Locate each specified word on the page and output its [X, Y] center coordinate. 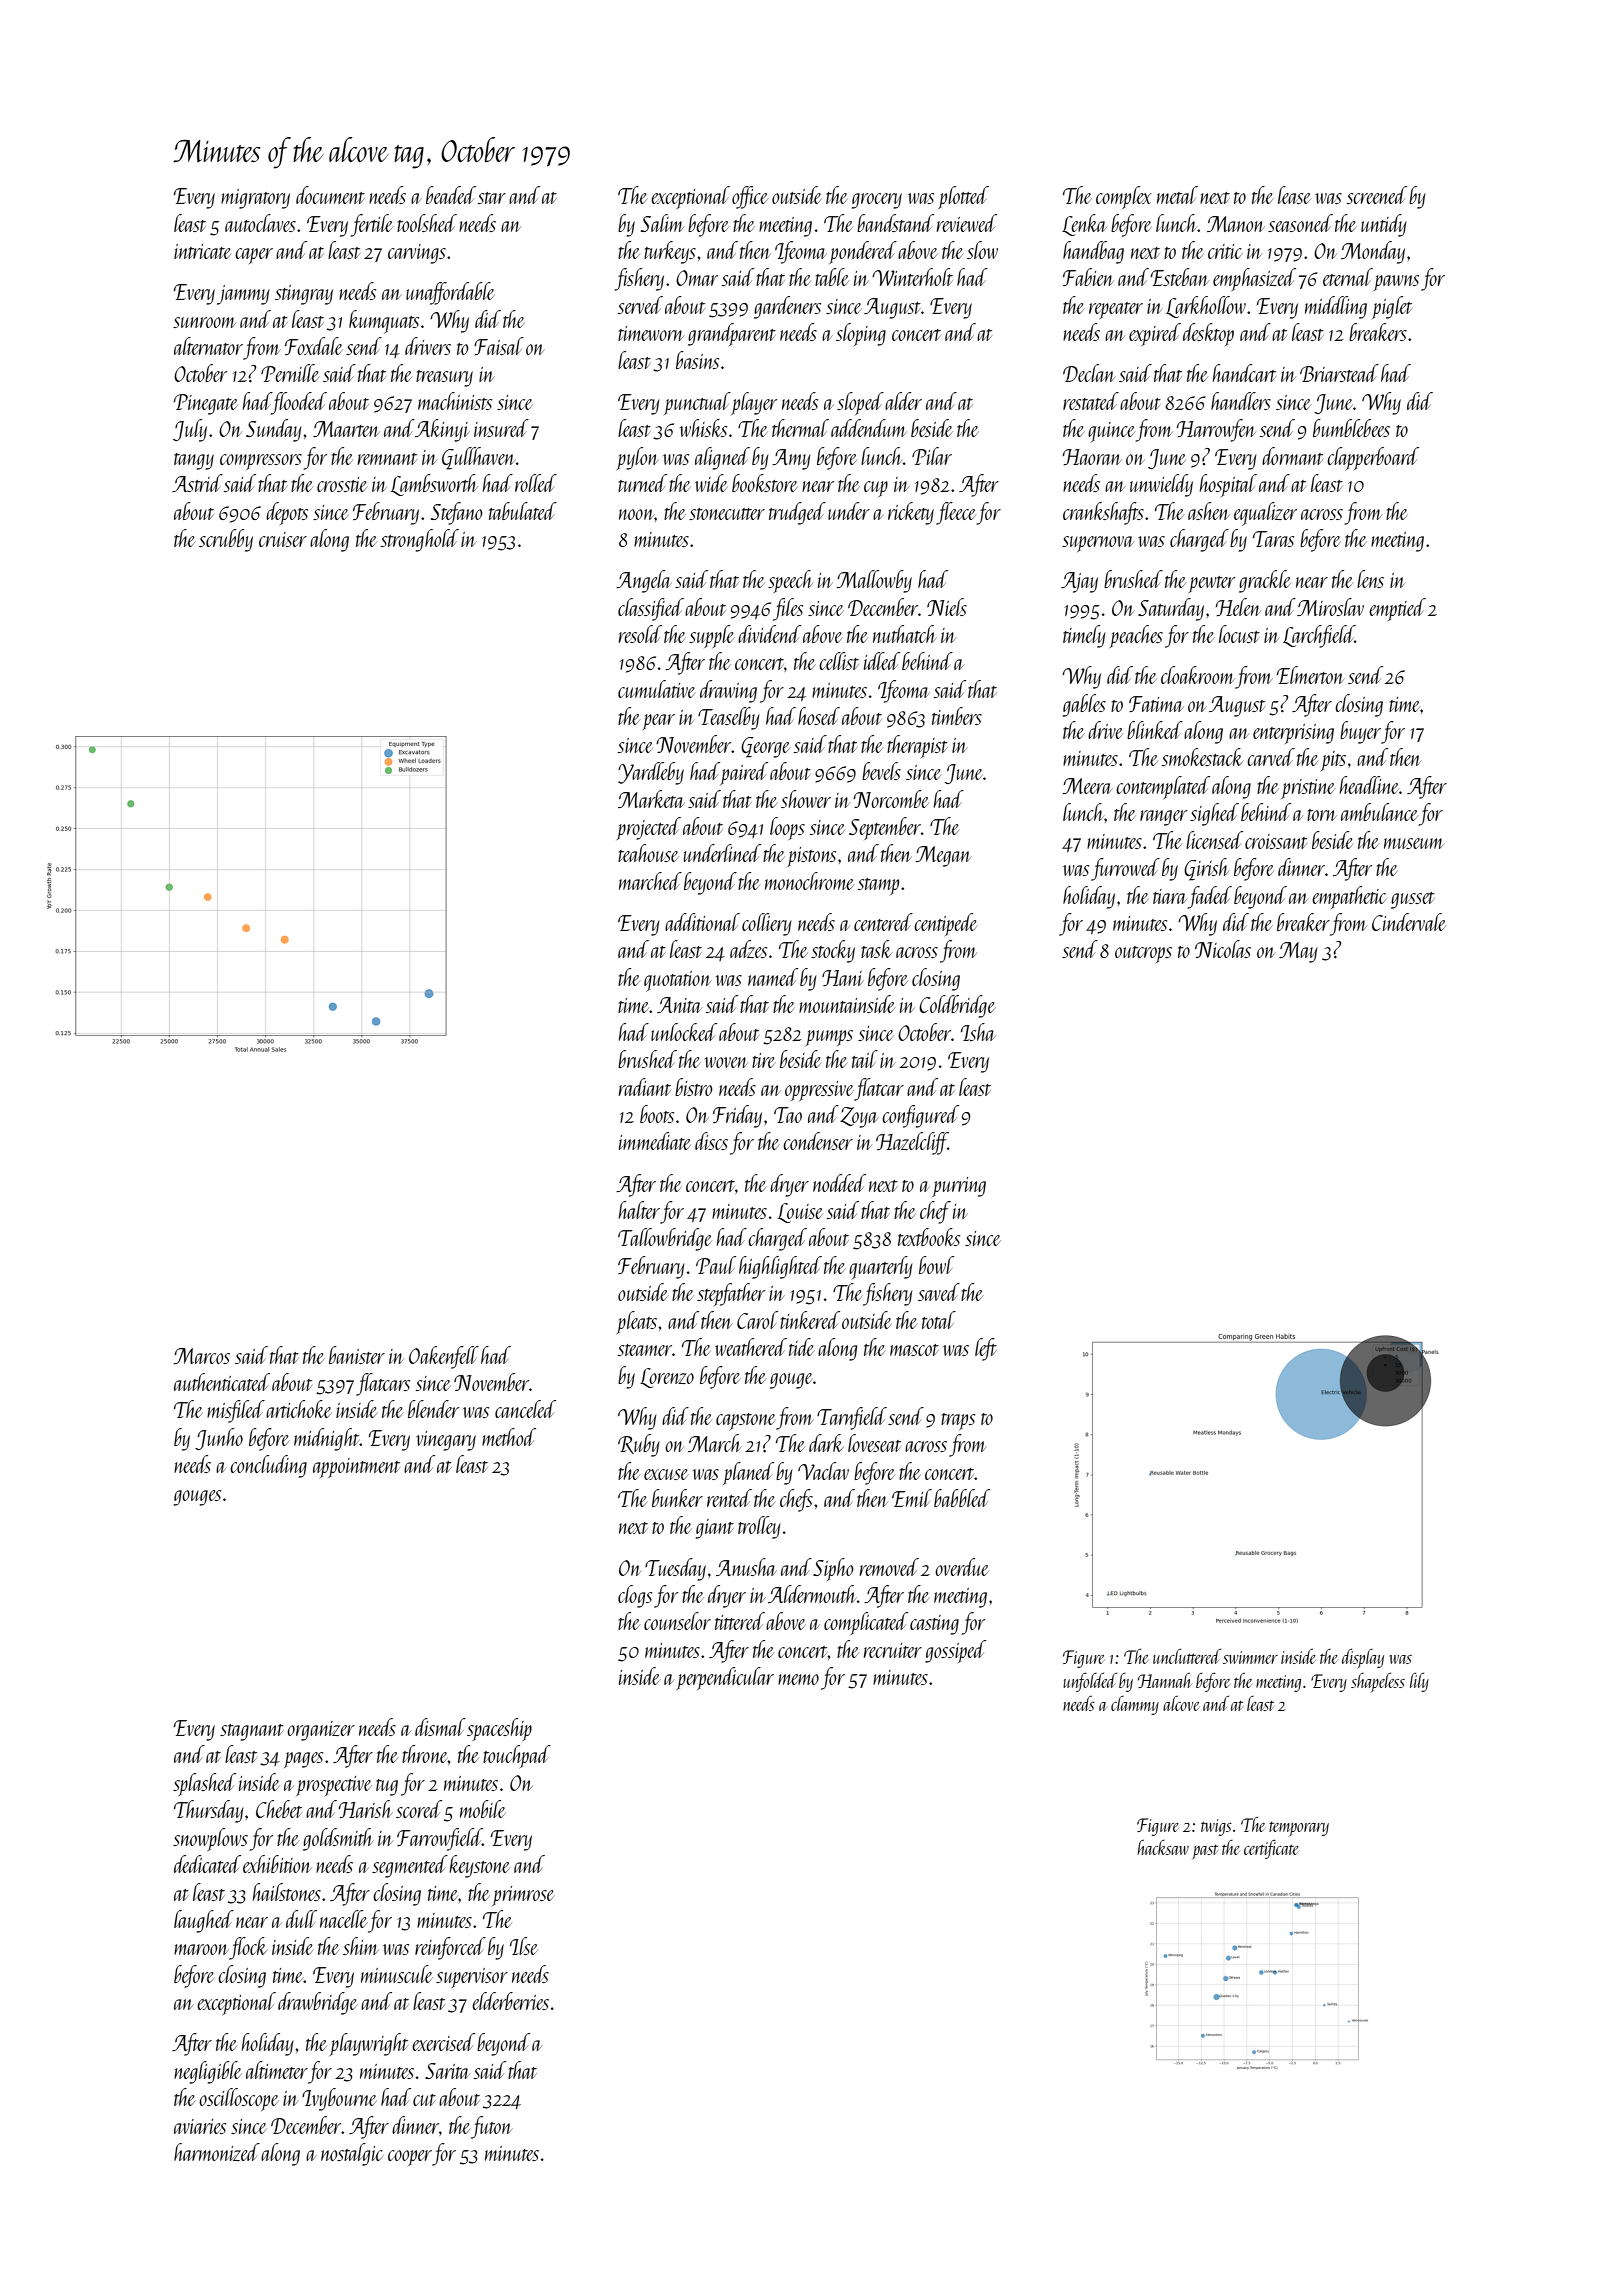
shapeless [1378, 1682]
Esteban [1180, 277]
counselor [677, 1621]
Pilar [932, 456]
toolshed [427, 223]
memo [798, 1679]
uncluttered [1187, 1656]
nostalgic [352, 2154]
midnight [327, 1439]
